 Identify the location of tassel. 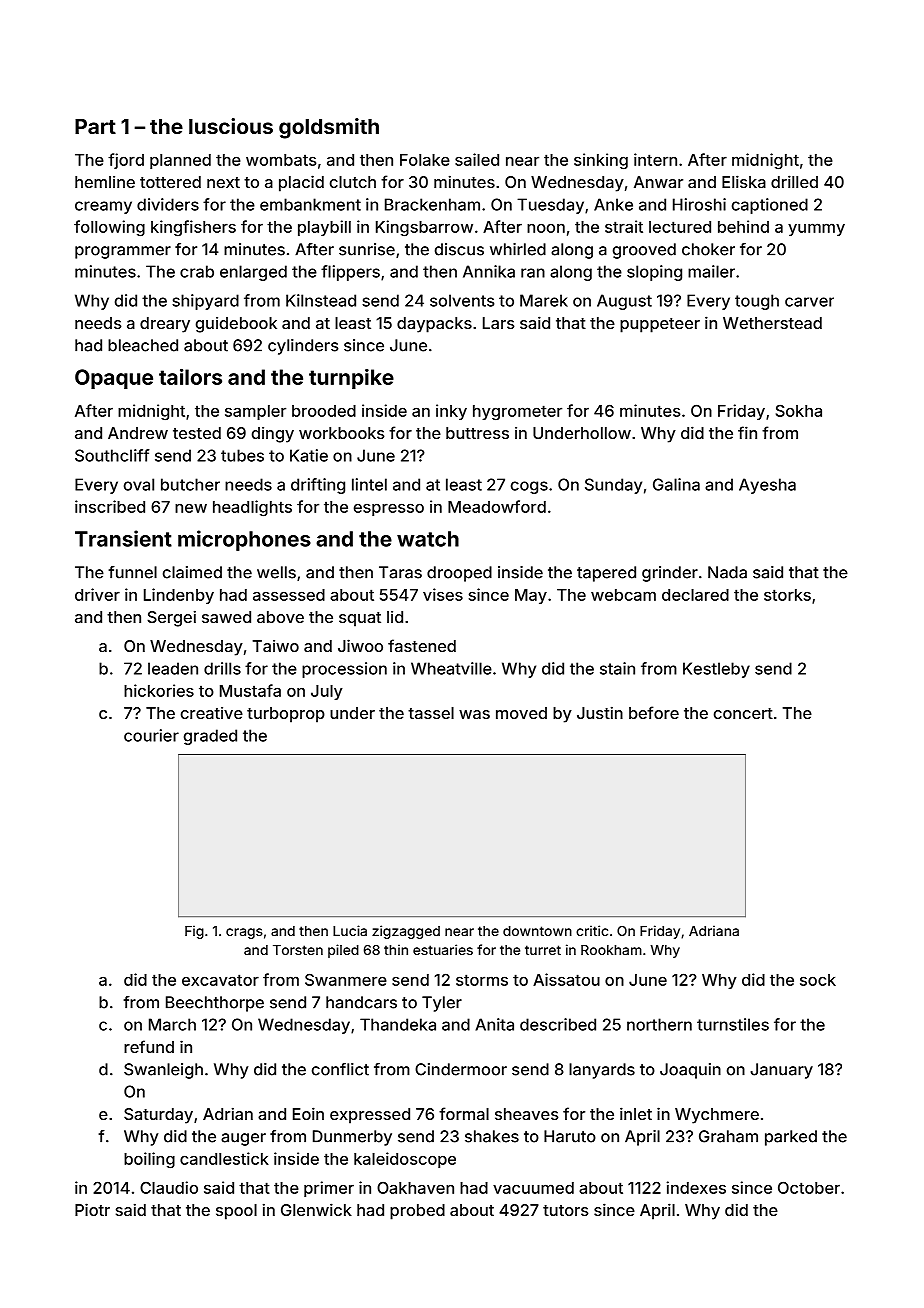
(431, 713).
